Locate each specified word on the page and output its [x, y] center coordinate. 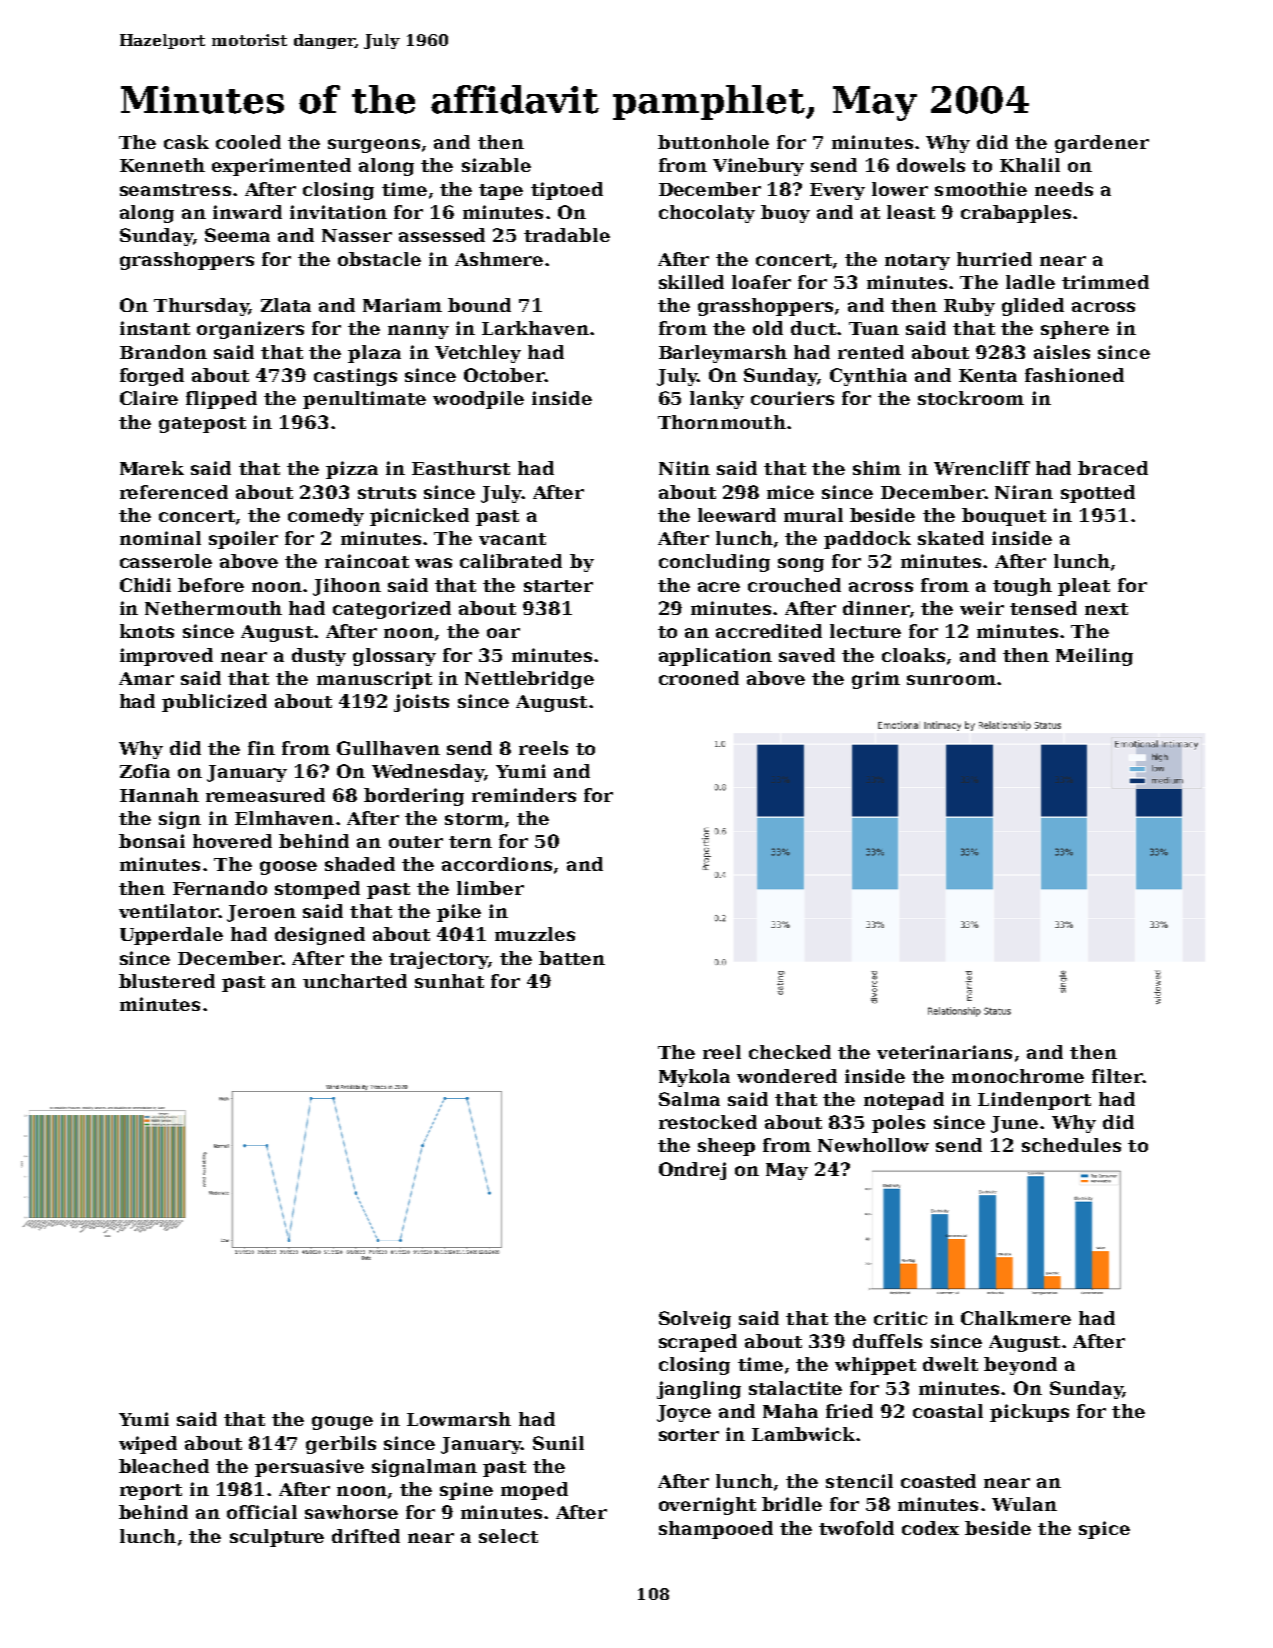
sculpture [277, 1538]
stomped [317, 890]
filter [1117, 1076]
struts [387, 493]
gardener [1102, 144]
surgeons [374, 146]
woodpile [478, 400]
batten [572, 958]
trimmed [1105, 282]
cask [186, 142]
